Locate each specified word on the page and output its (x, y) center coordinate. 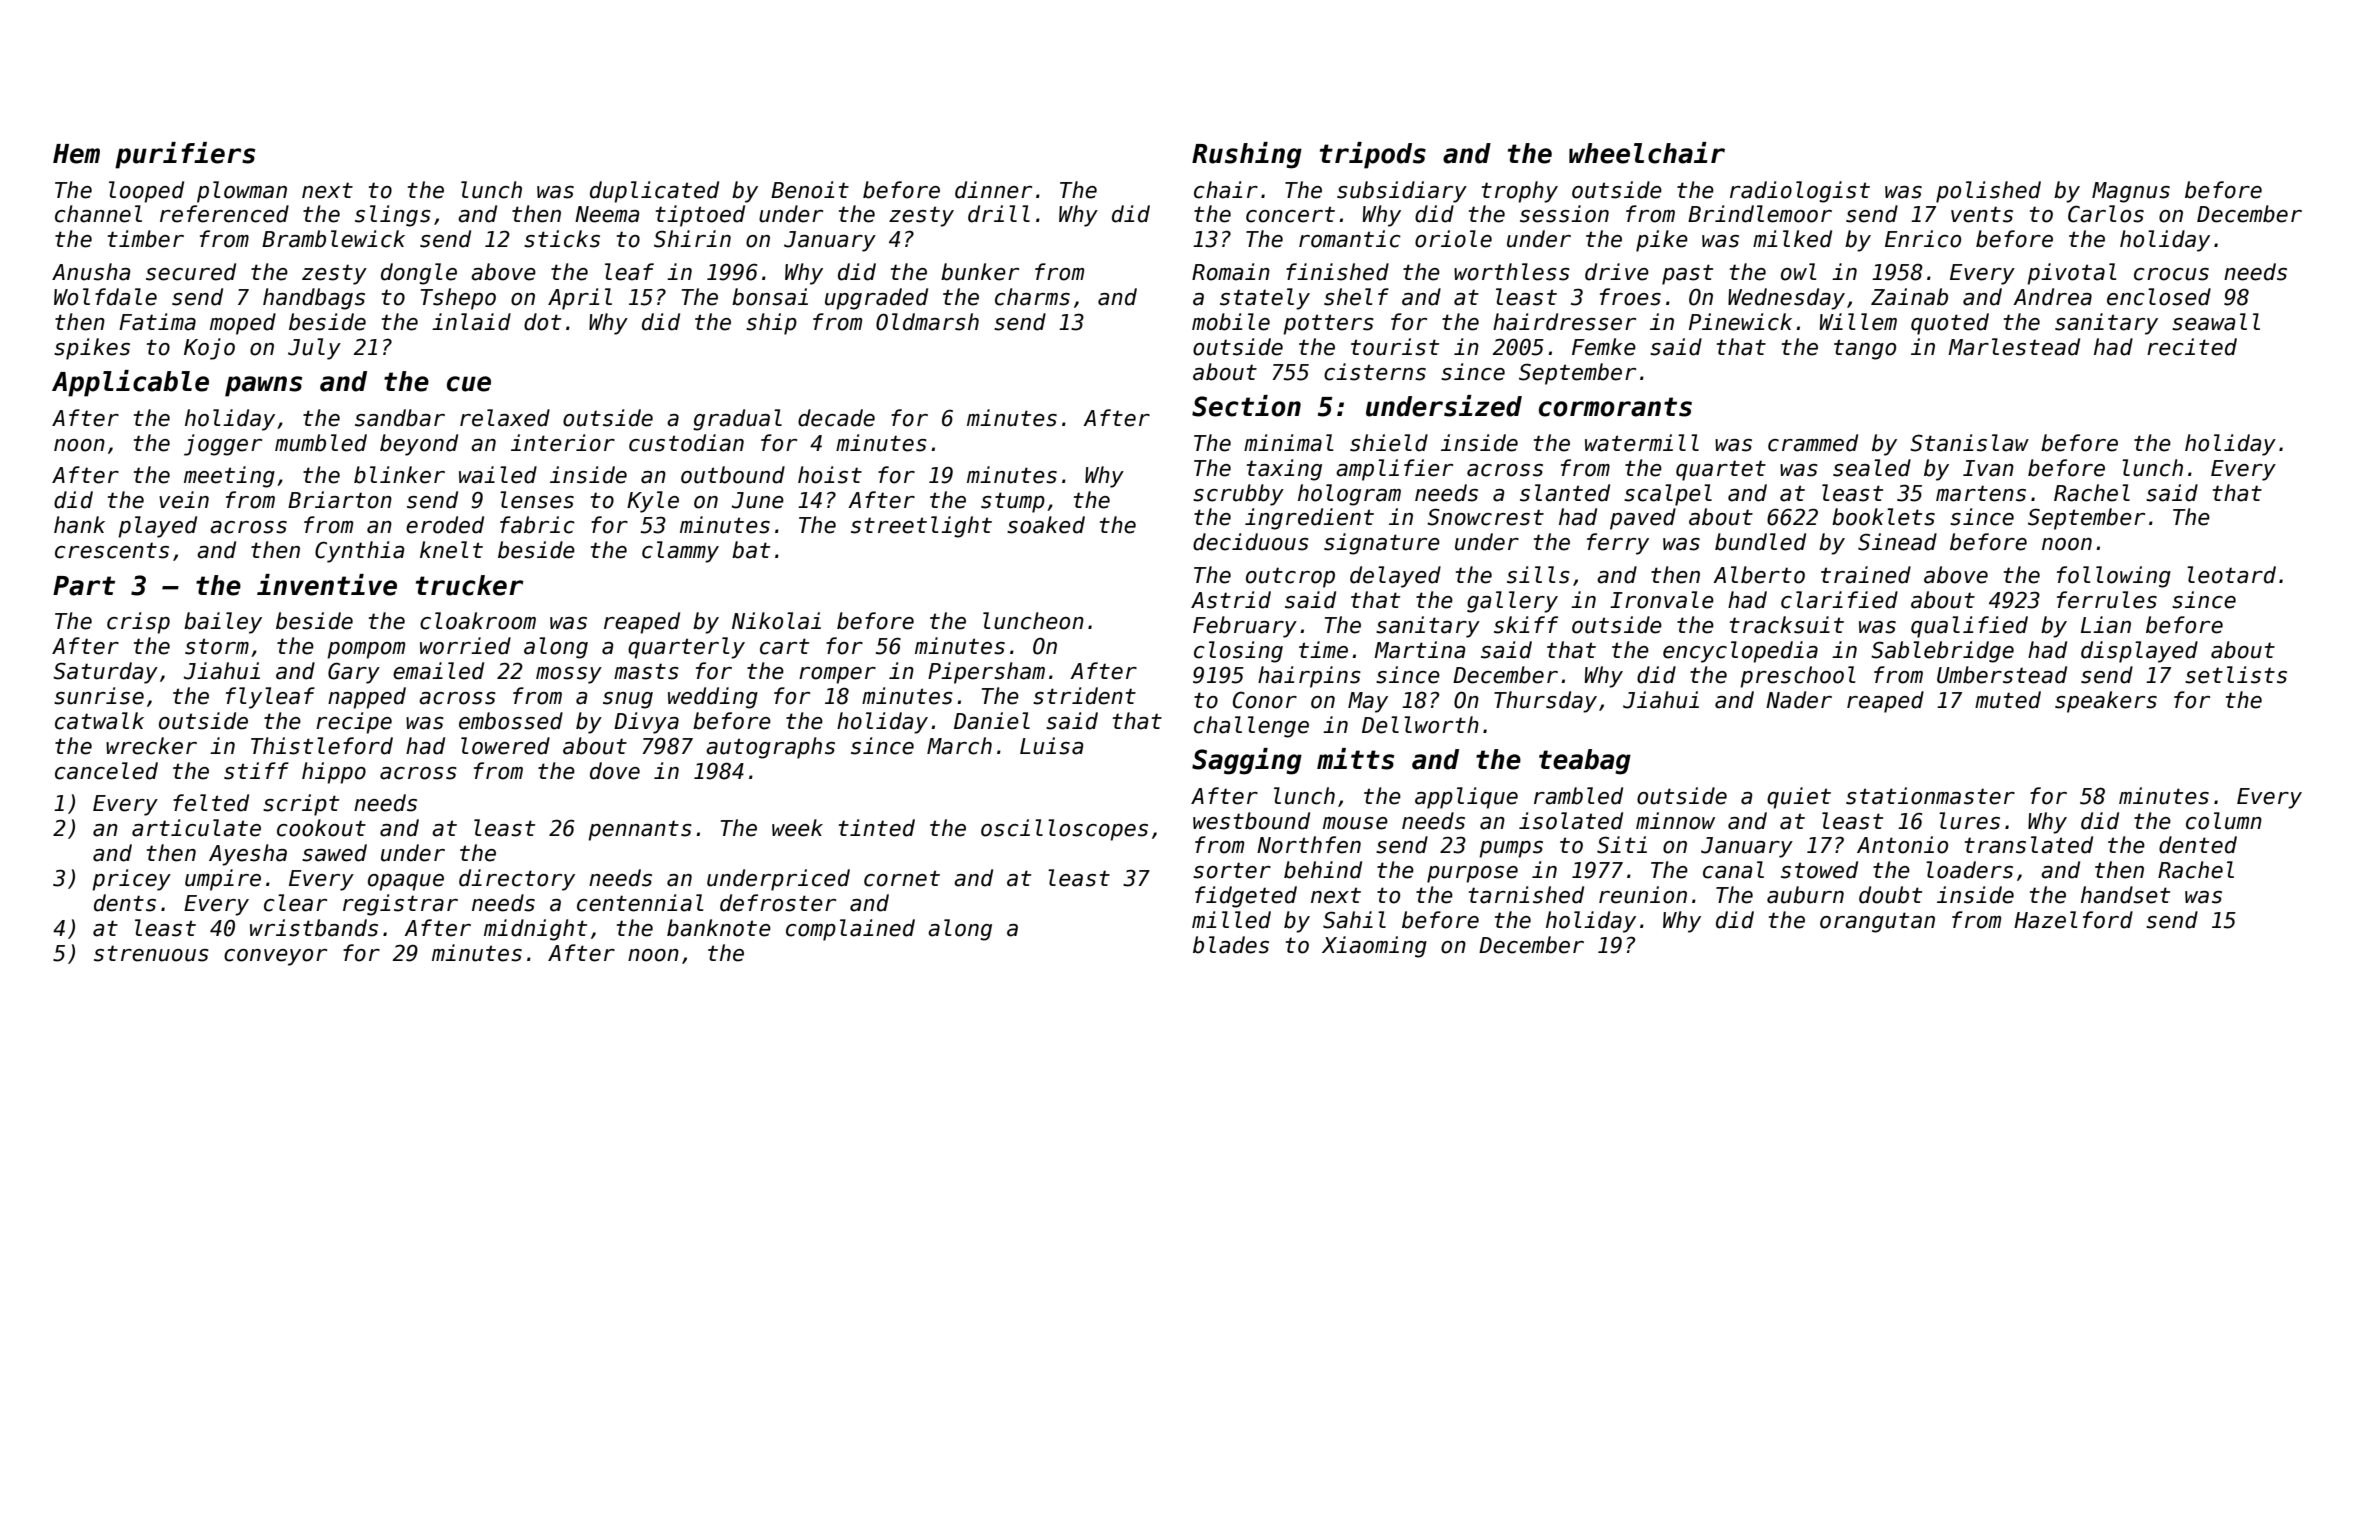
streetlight (921, 527)
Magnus (2131, 192)
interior (563, 443)
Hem (76, 154)
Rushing (1247, 155)
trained (1866, 575)
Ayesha (248, 855)
